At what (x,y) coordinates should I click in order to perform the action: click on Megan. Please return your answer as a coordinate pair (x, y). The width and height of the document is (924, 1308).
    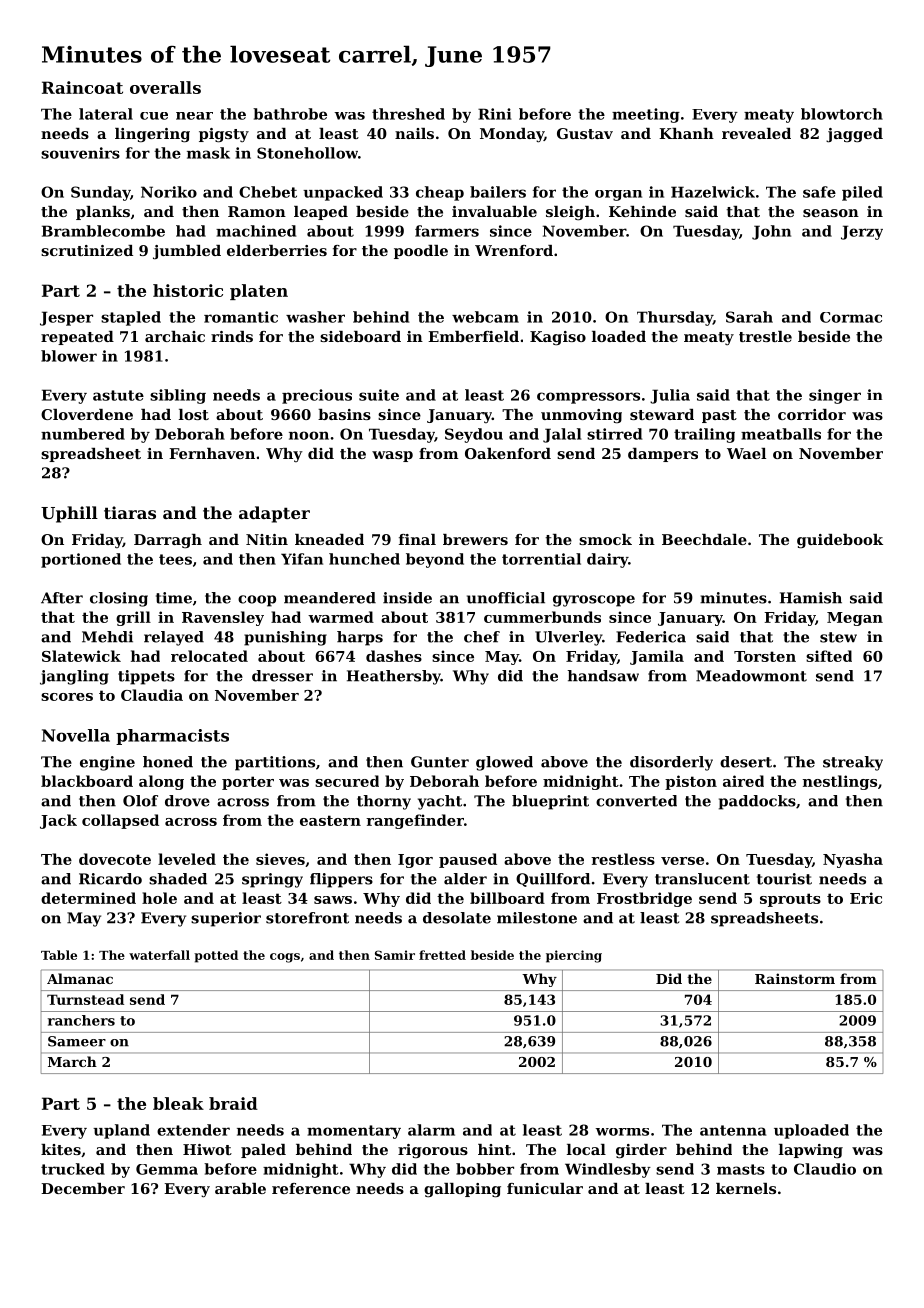
    Looking at the image, I should click on (855, 619).
